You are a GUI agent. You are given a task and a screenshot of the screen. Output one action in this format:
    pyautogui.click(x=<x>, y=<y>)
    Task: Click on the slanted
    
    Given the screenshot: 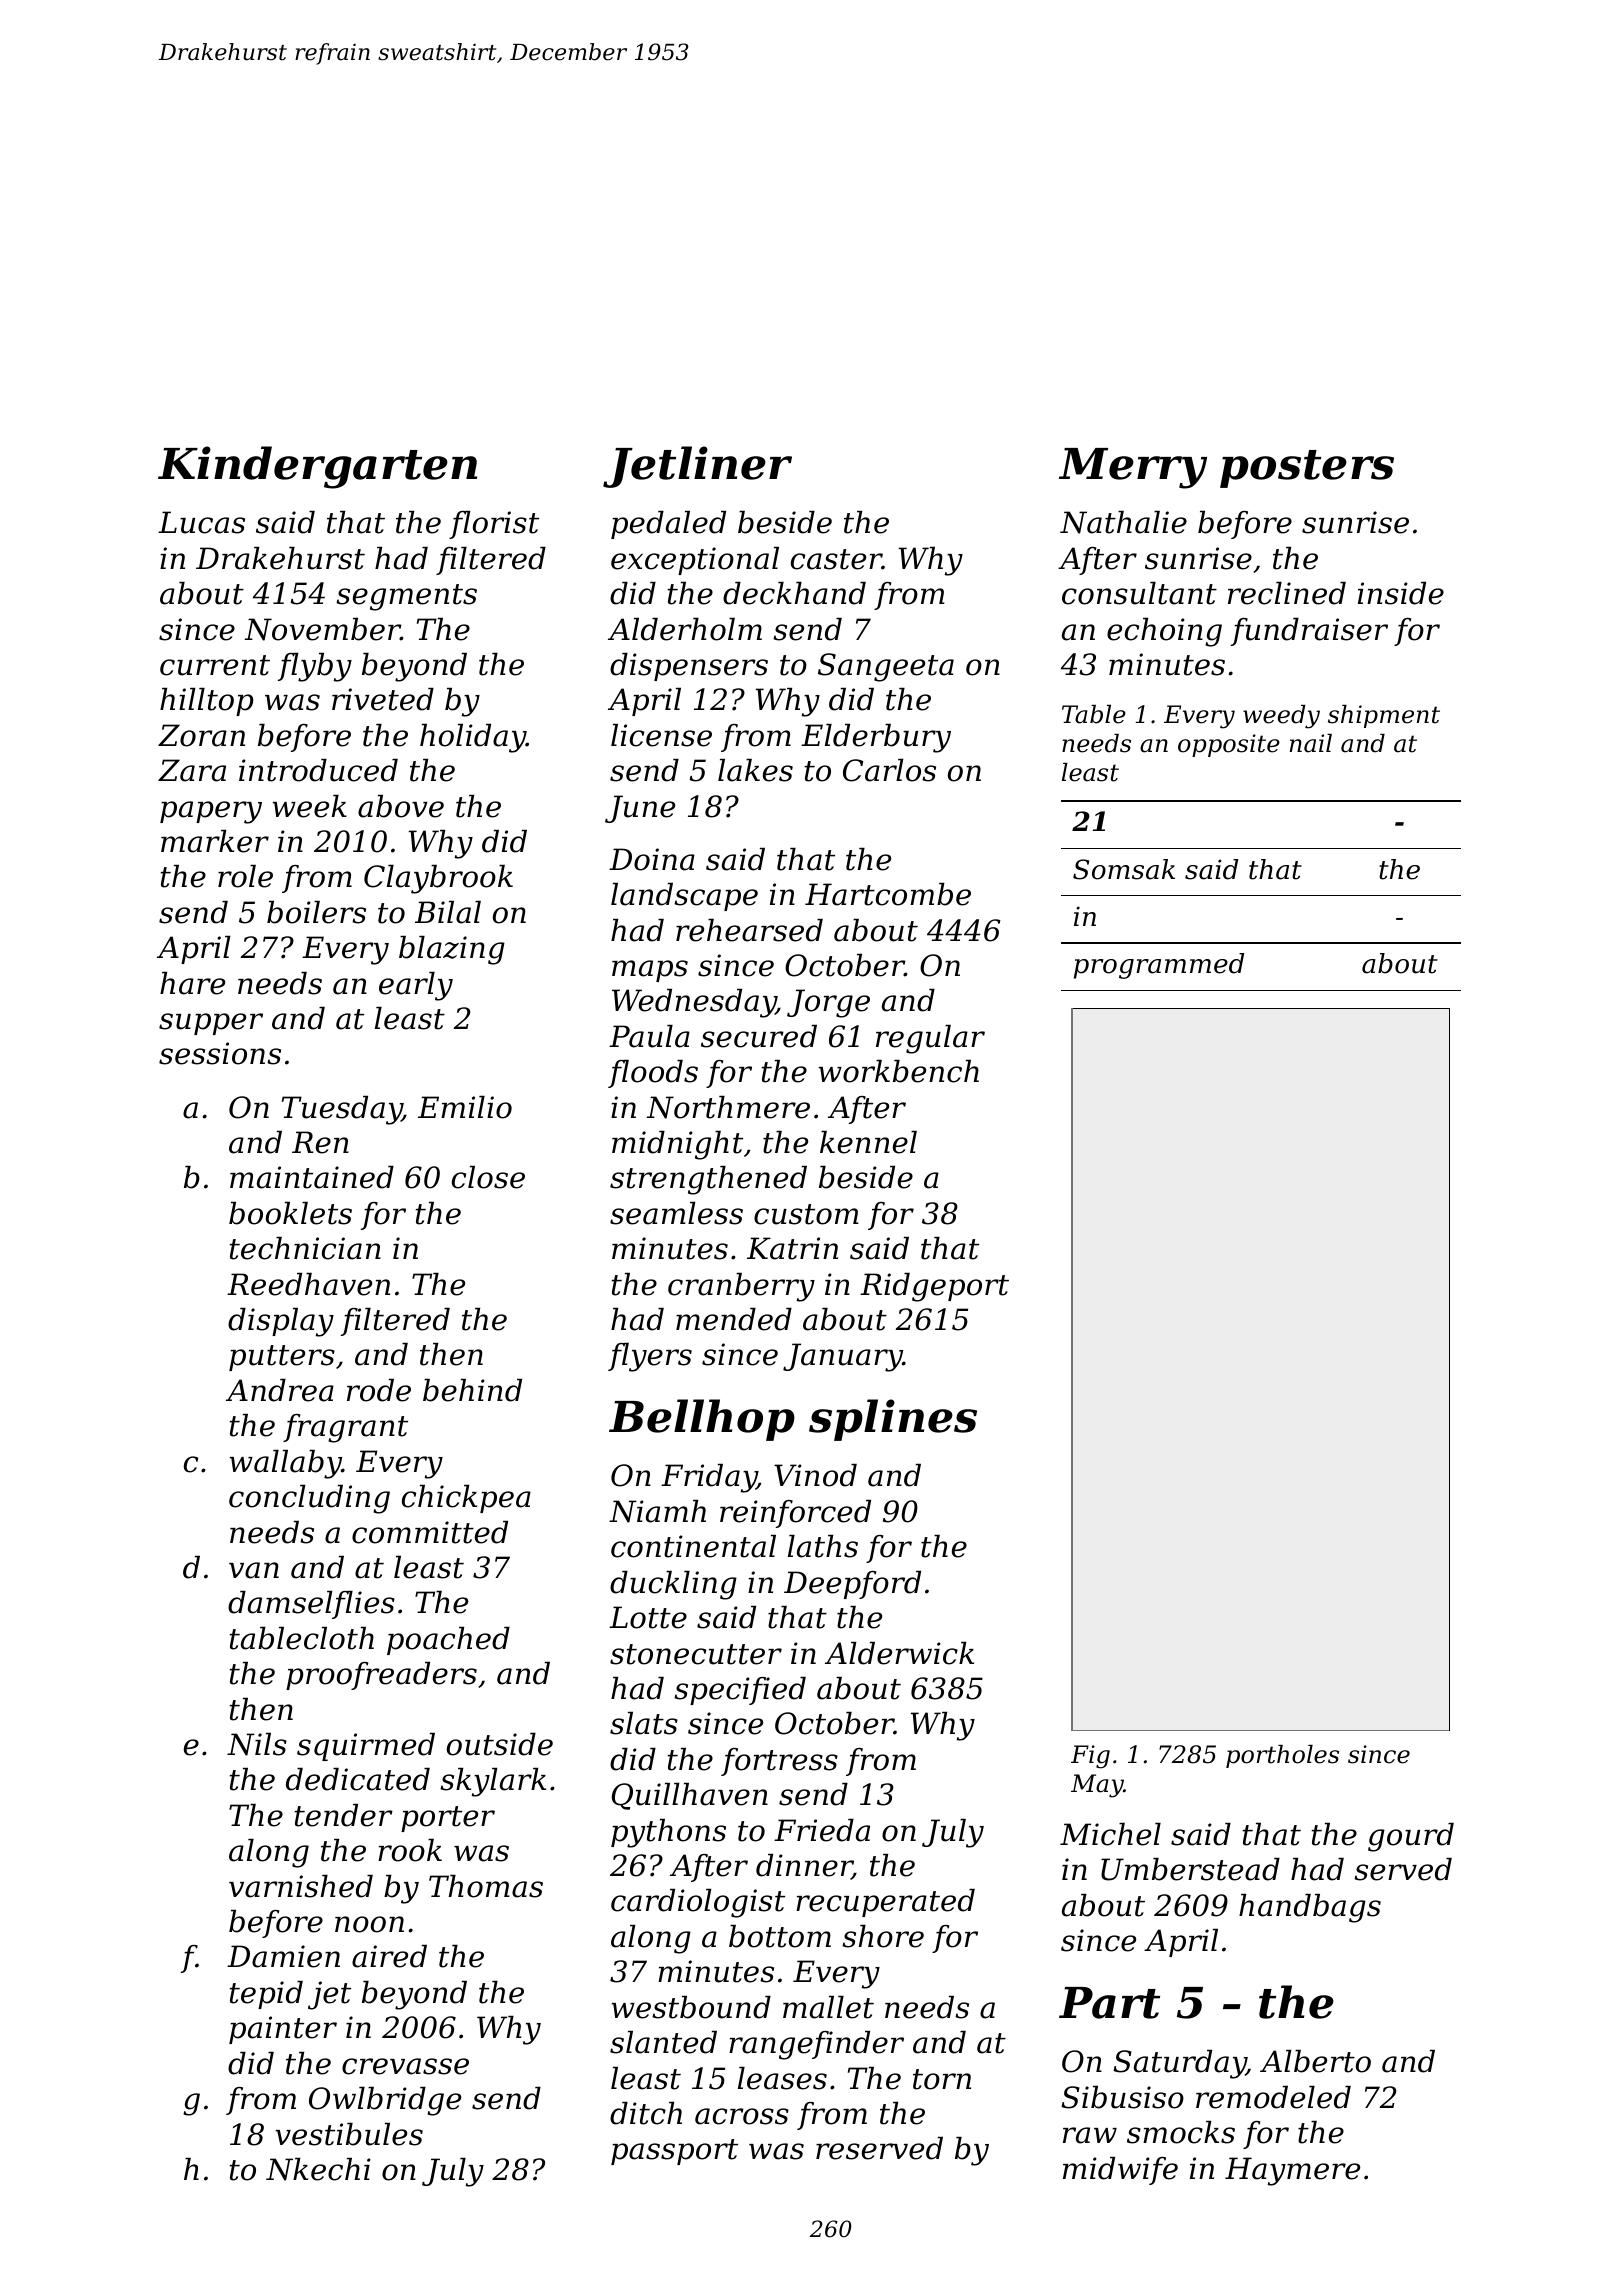 What is the action you would take?
    pyautogui.click(x=663, y=2042)
